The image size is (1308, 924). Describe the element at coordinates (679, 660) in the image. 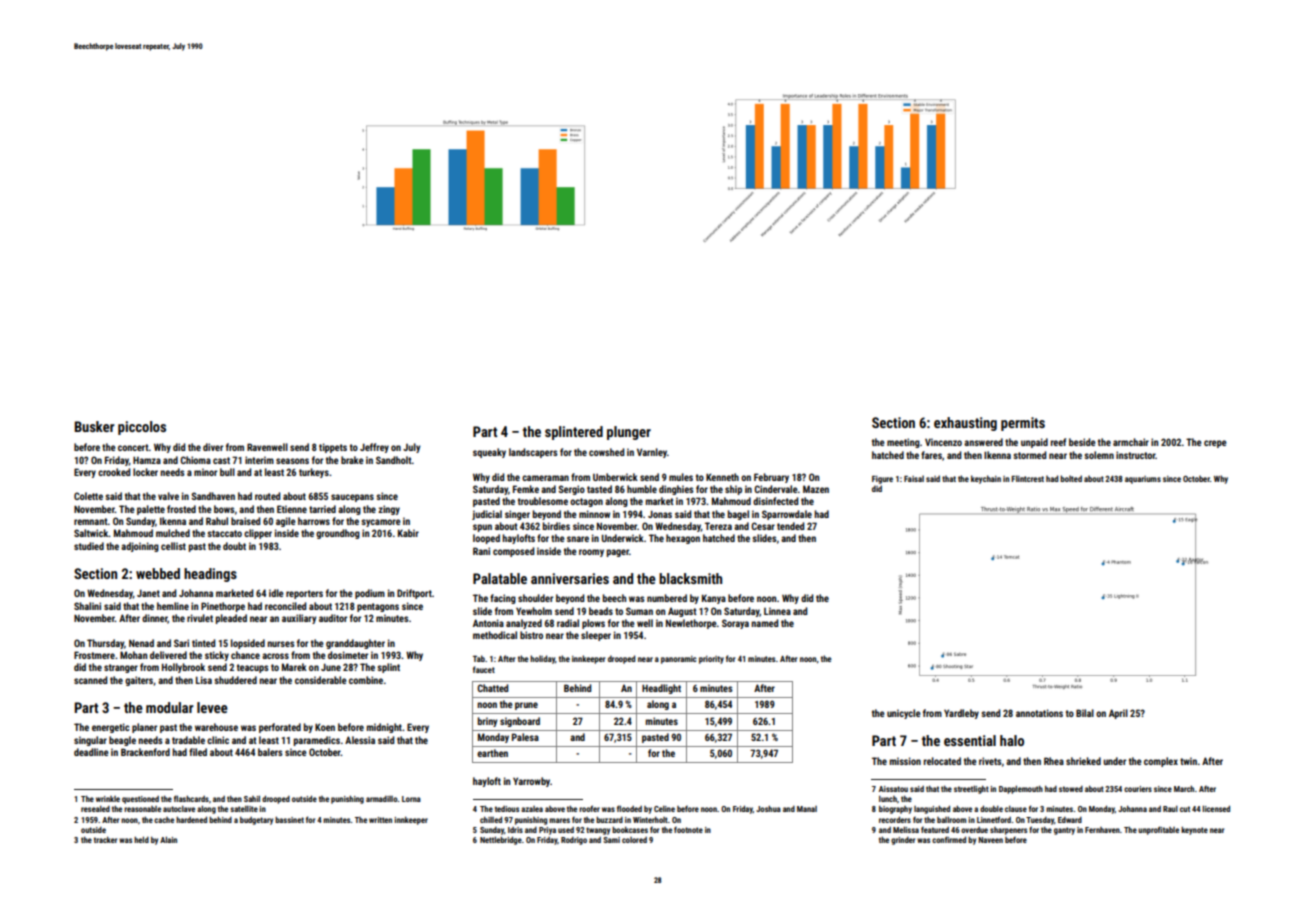

I see `panoramic` at that location.
